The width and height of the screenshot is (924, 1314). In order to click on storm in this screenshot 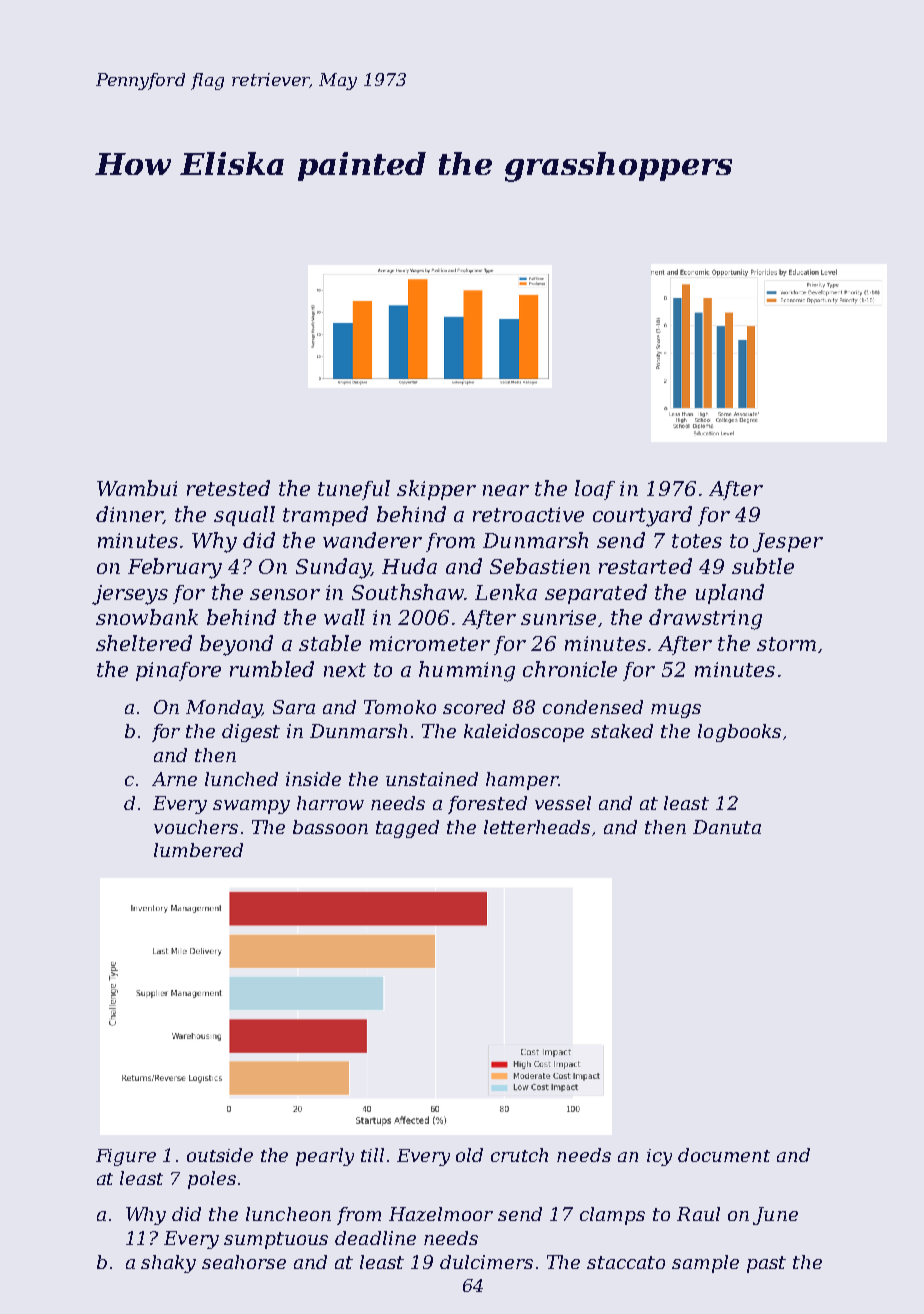, I will do `click(786, 644)`.
